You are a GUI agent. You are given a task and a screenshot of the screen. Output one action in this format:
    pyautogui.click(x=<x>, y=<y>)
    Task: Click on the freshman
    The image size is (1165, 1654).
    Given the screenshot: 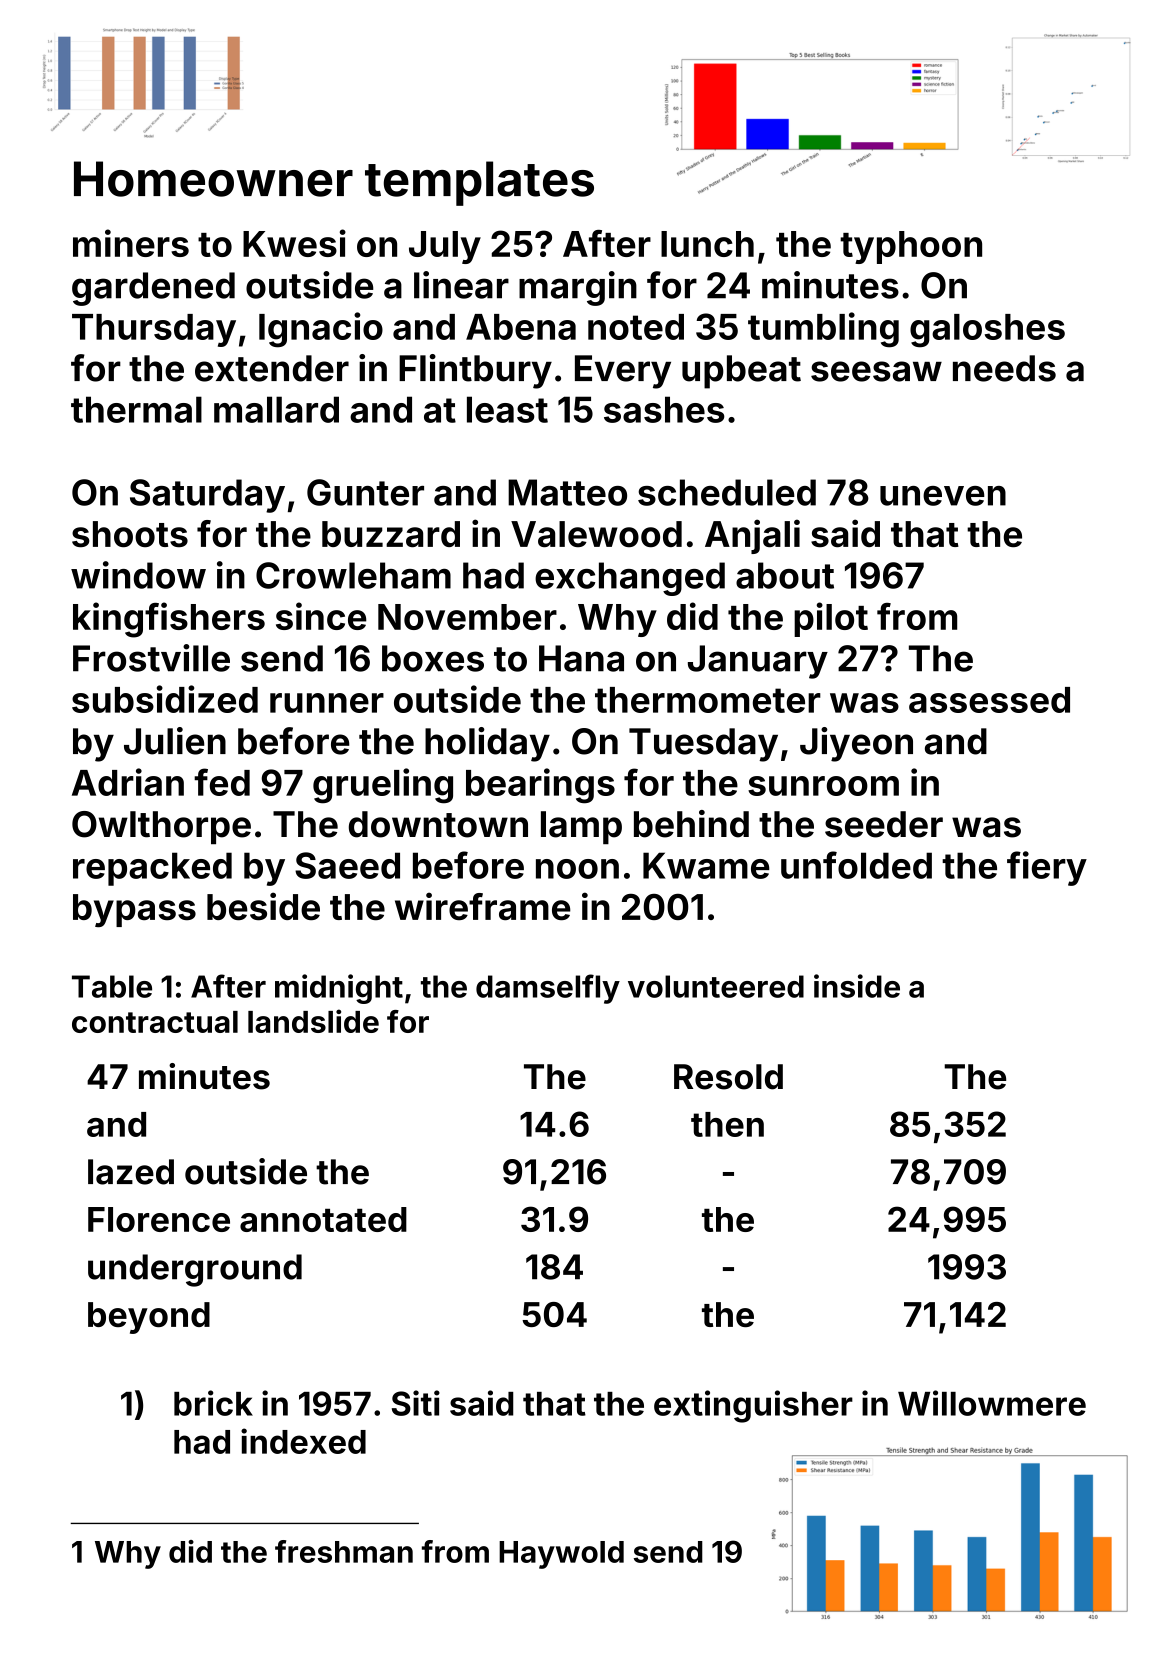 What is the action you would take?
    pyautogui.click(x=344, y=1551)
